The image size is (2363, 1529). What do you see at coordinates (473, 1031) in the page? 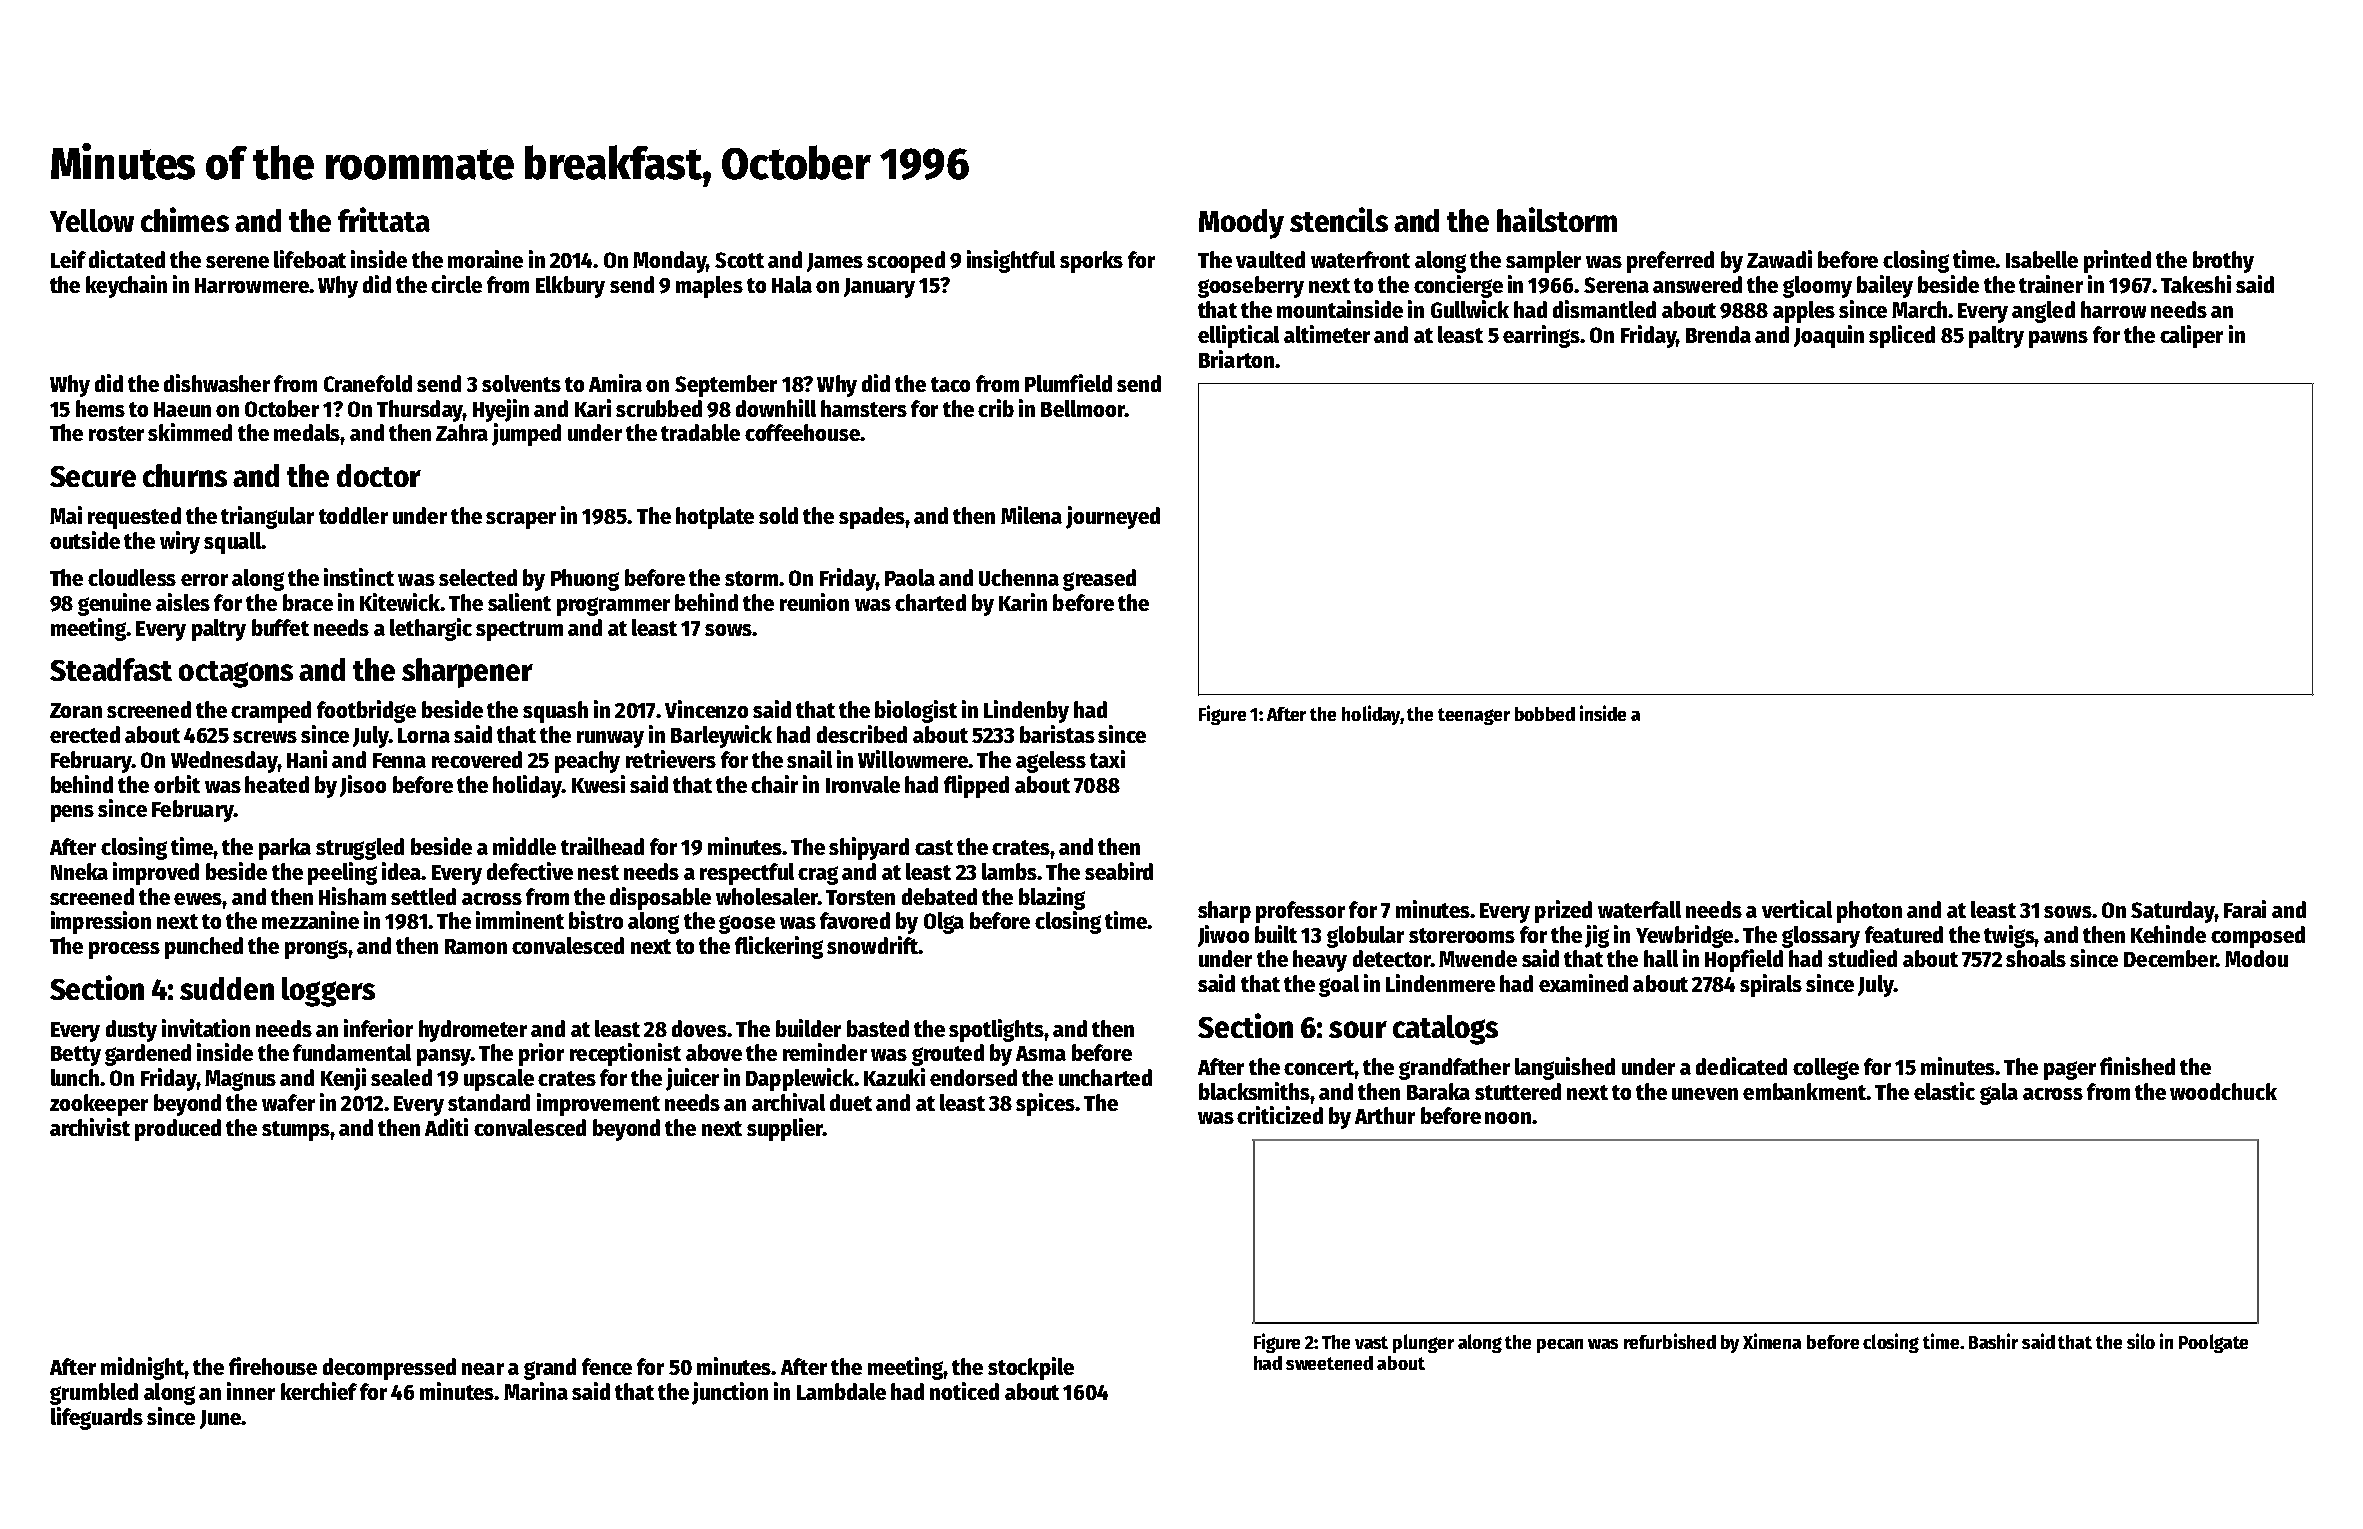
I see `hydrometer` at bounding box center [473, 1031].
